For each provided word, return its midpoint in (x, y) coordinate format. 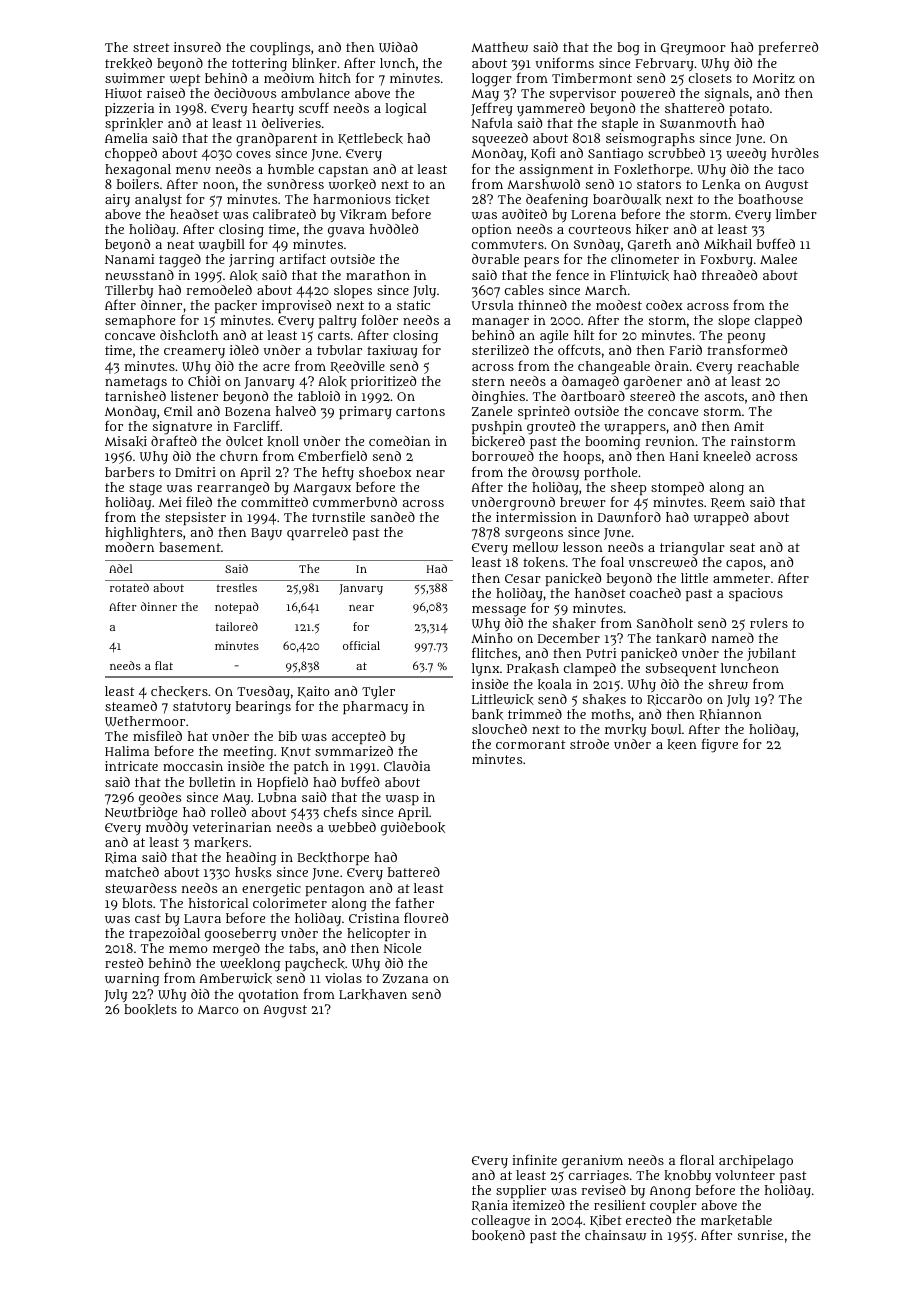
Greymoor (693, 49)
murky (625, 730)
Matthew (499, 47)
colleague (501, 1222)
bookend (498, 1235)
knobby (687, 1176)
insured (197, 47)
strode (589, 744)
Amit (749, 426)
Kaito (314, 692)
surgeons (534, 535)
